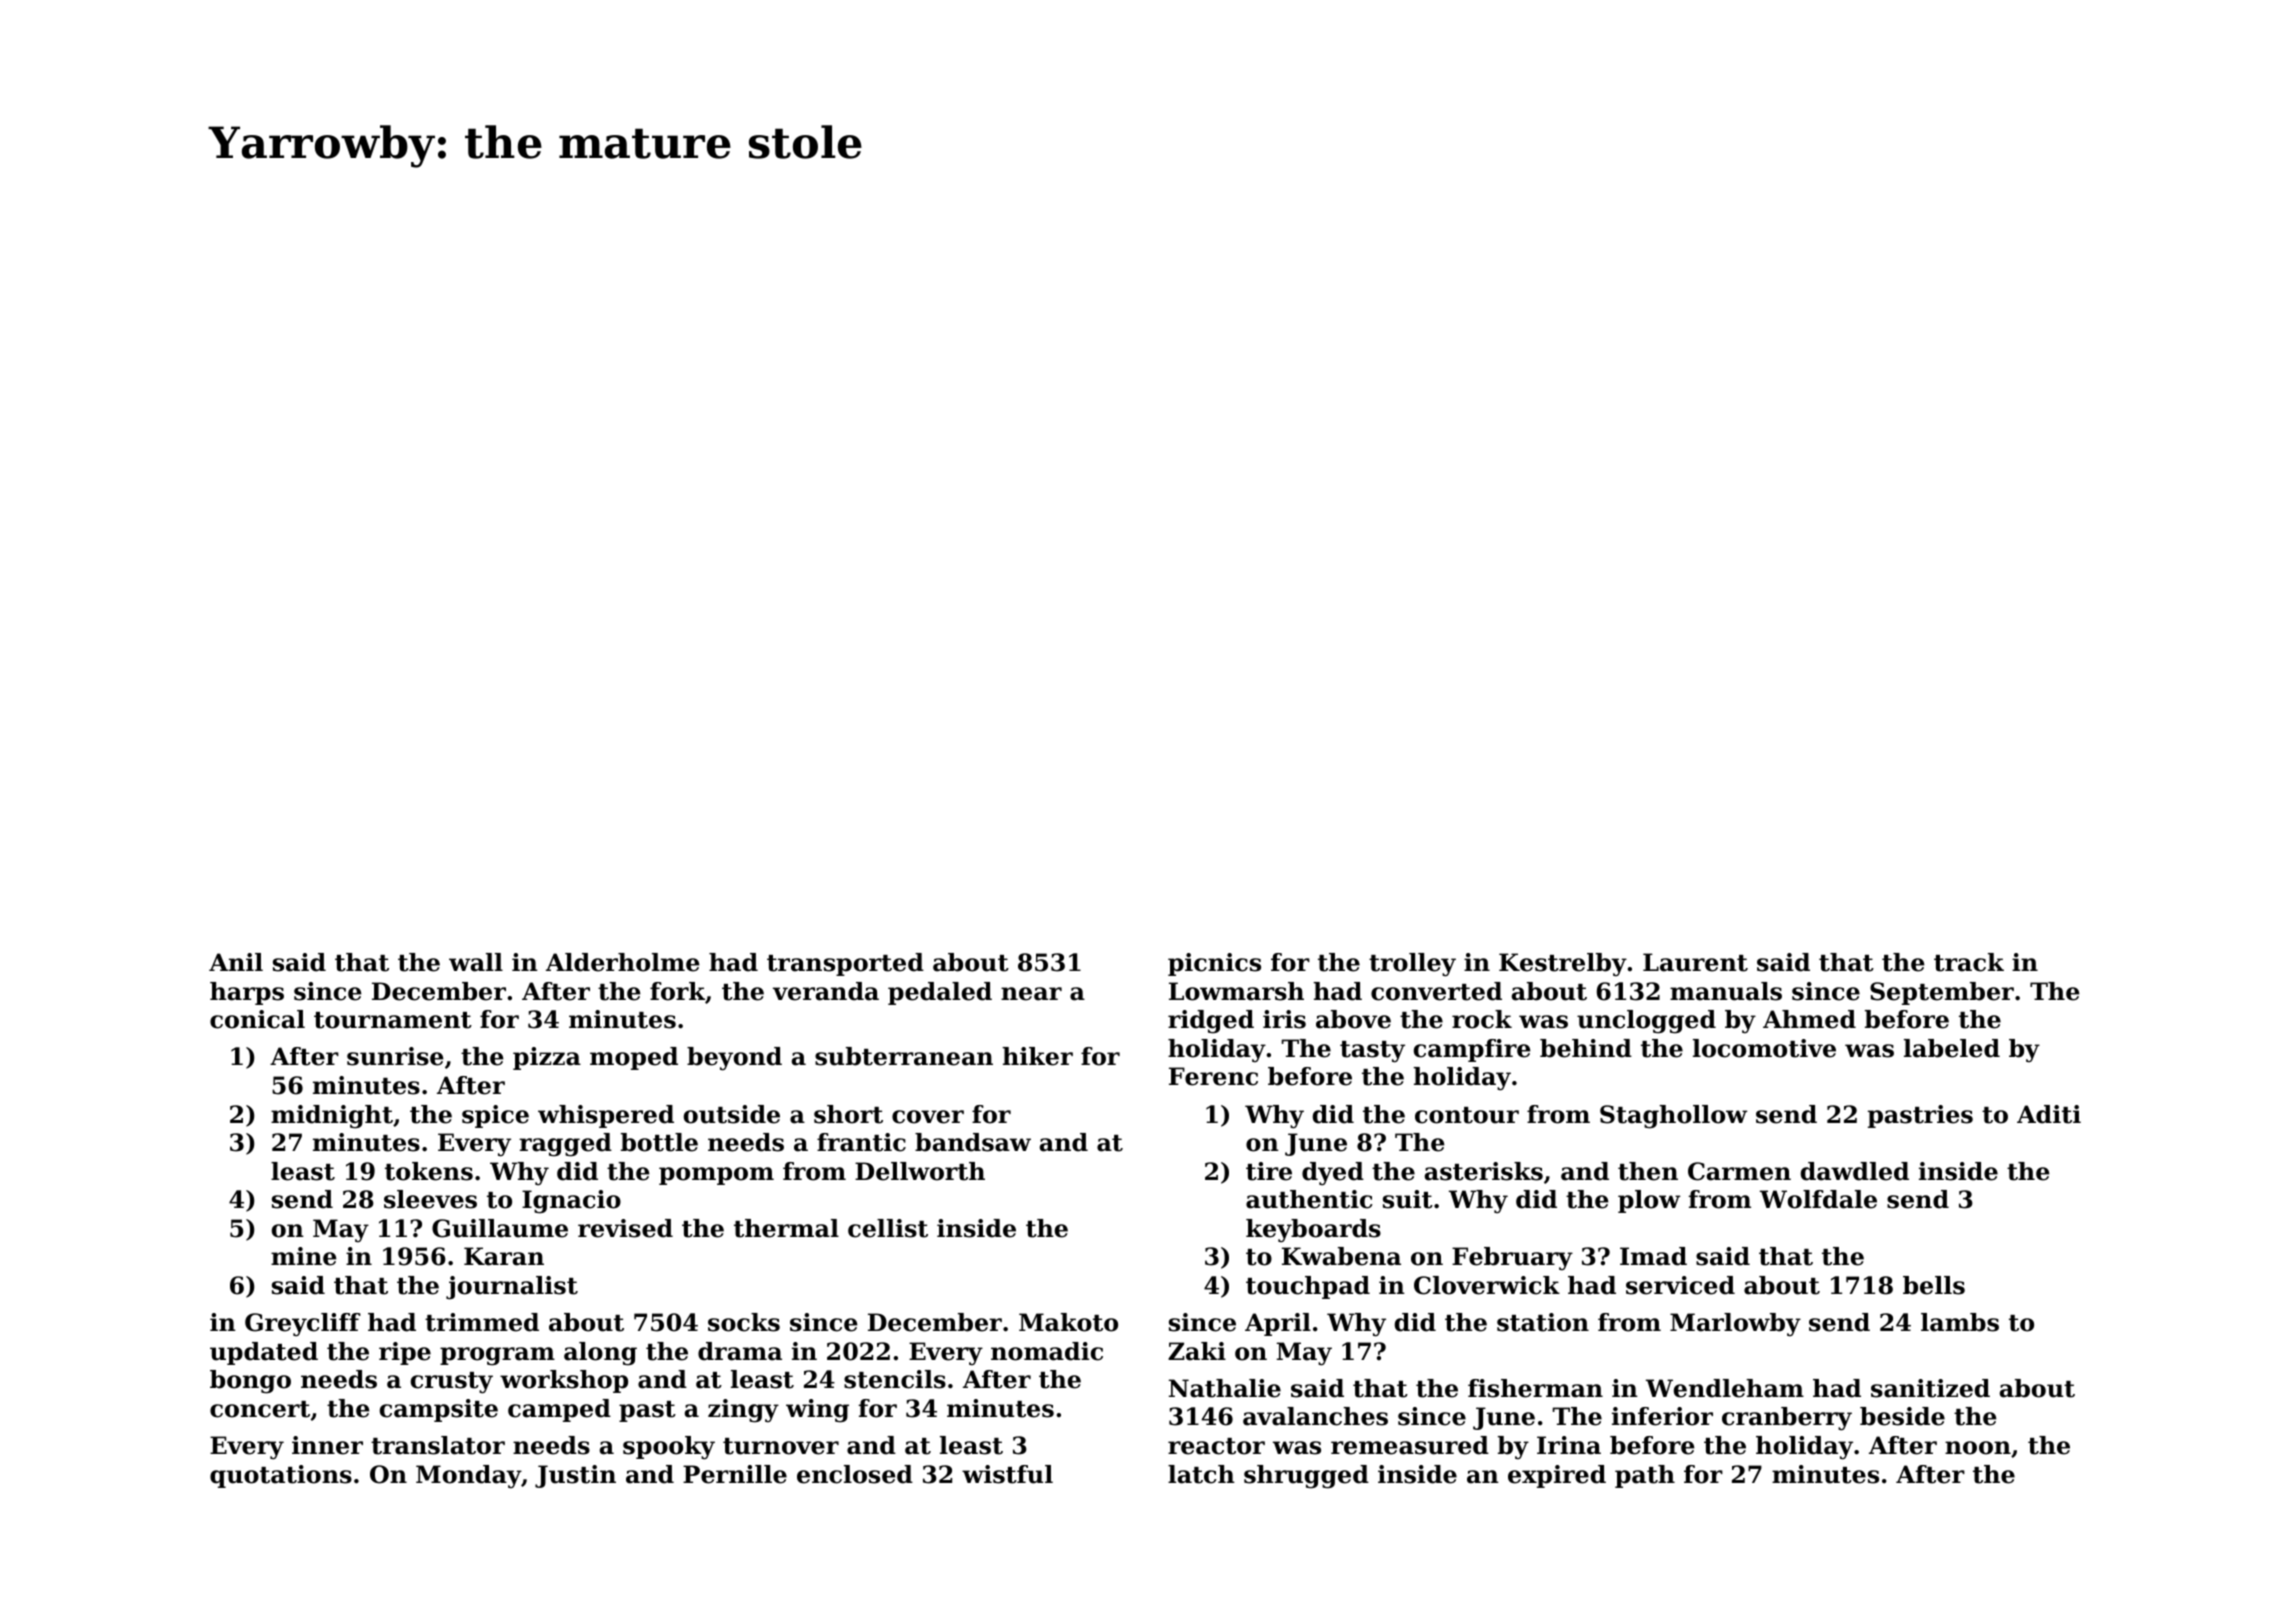 The width and height of the document is (2292, 1620). Describe the element at coordinates (504, 1256) in the document. I see `Karan` at that location.
